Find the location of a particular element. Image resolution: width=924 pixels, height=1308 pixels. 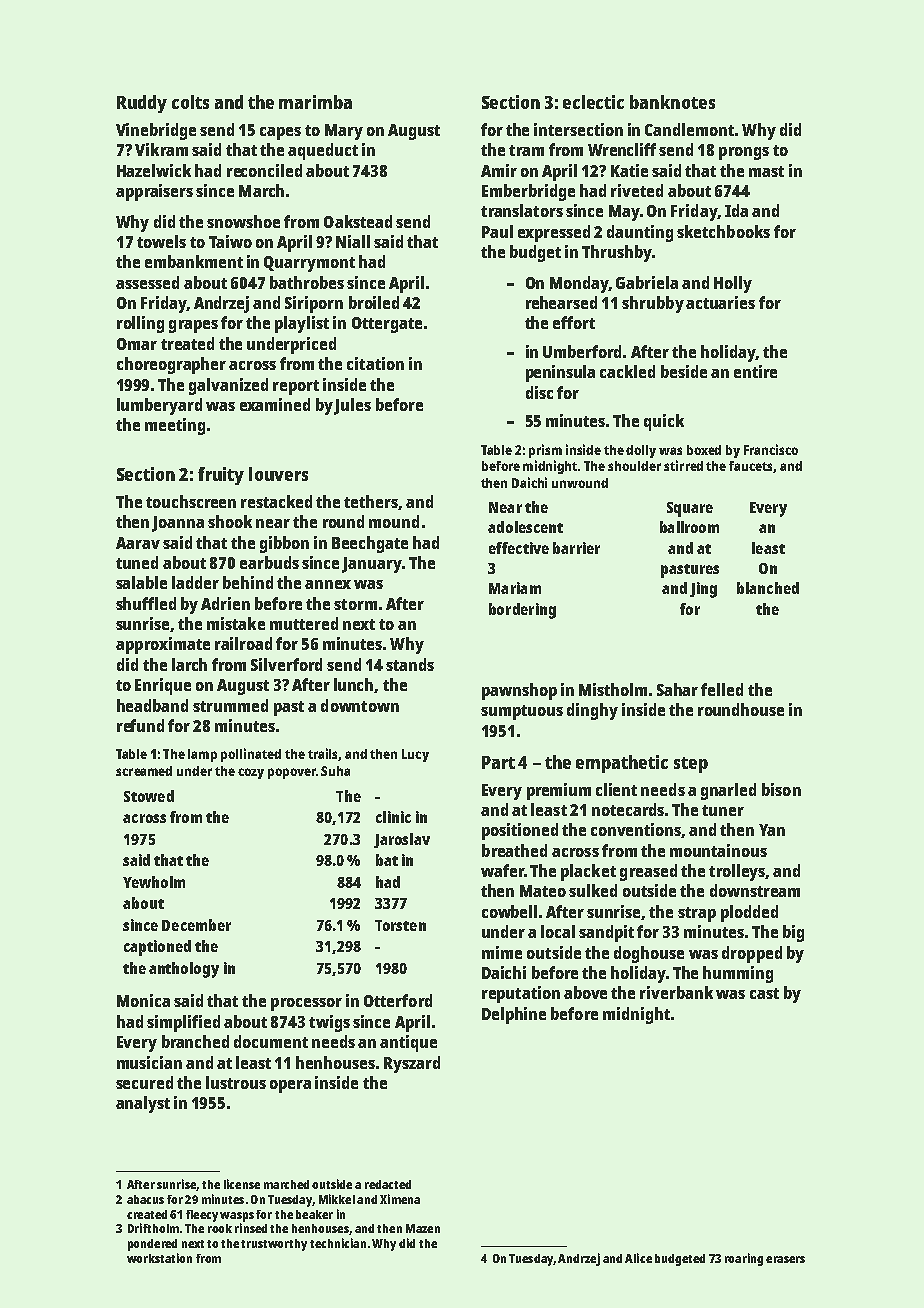

downstream is located at coordinates (755, 890).
